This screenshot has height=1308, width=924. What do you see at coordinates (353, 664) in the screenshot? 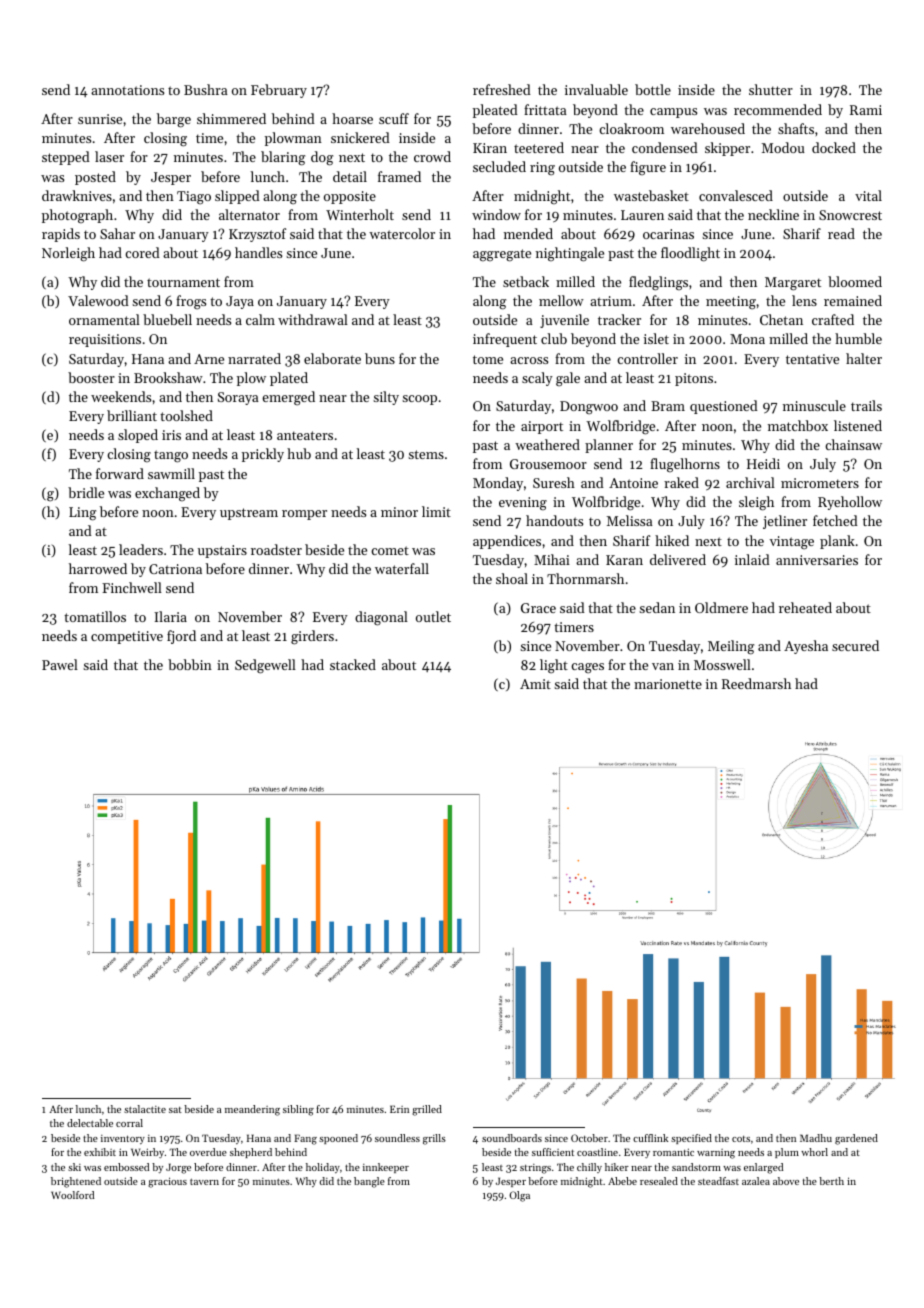
I see `stacked` at bounding box center [353, 664].
